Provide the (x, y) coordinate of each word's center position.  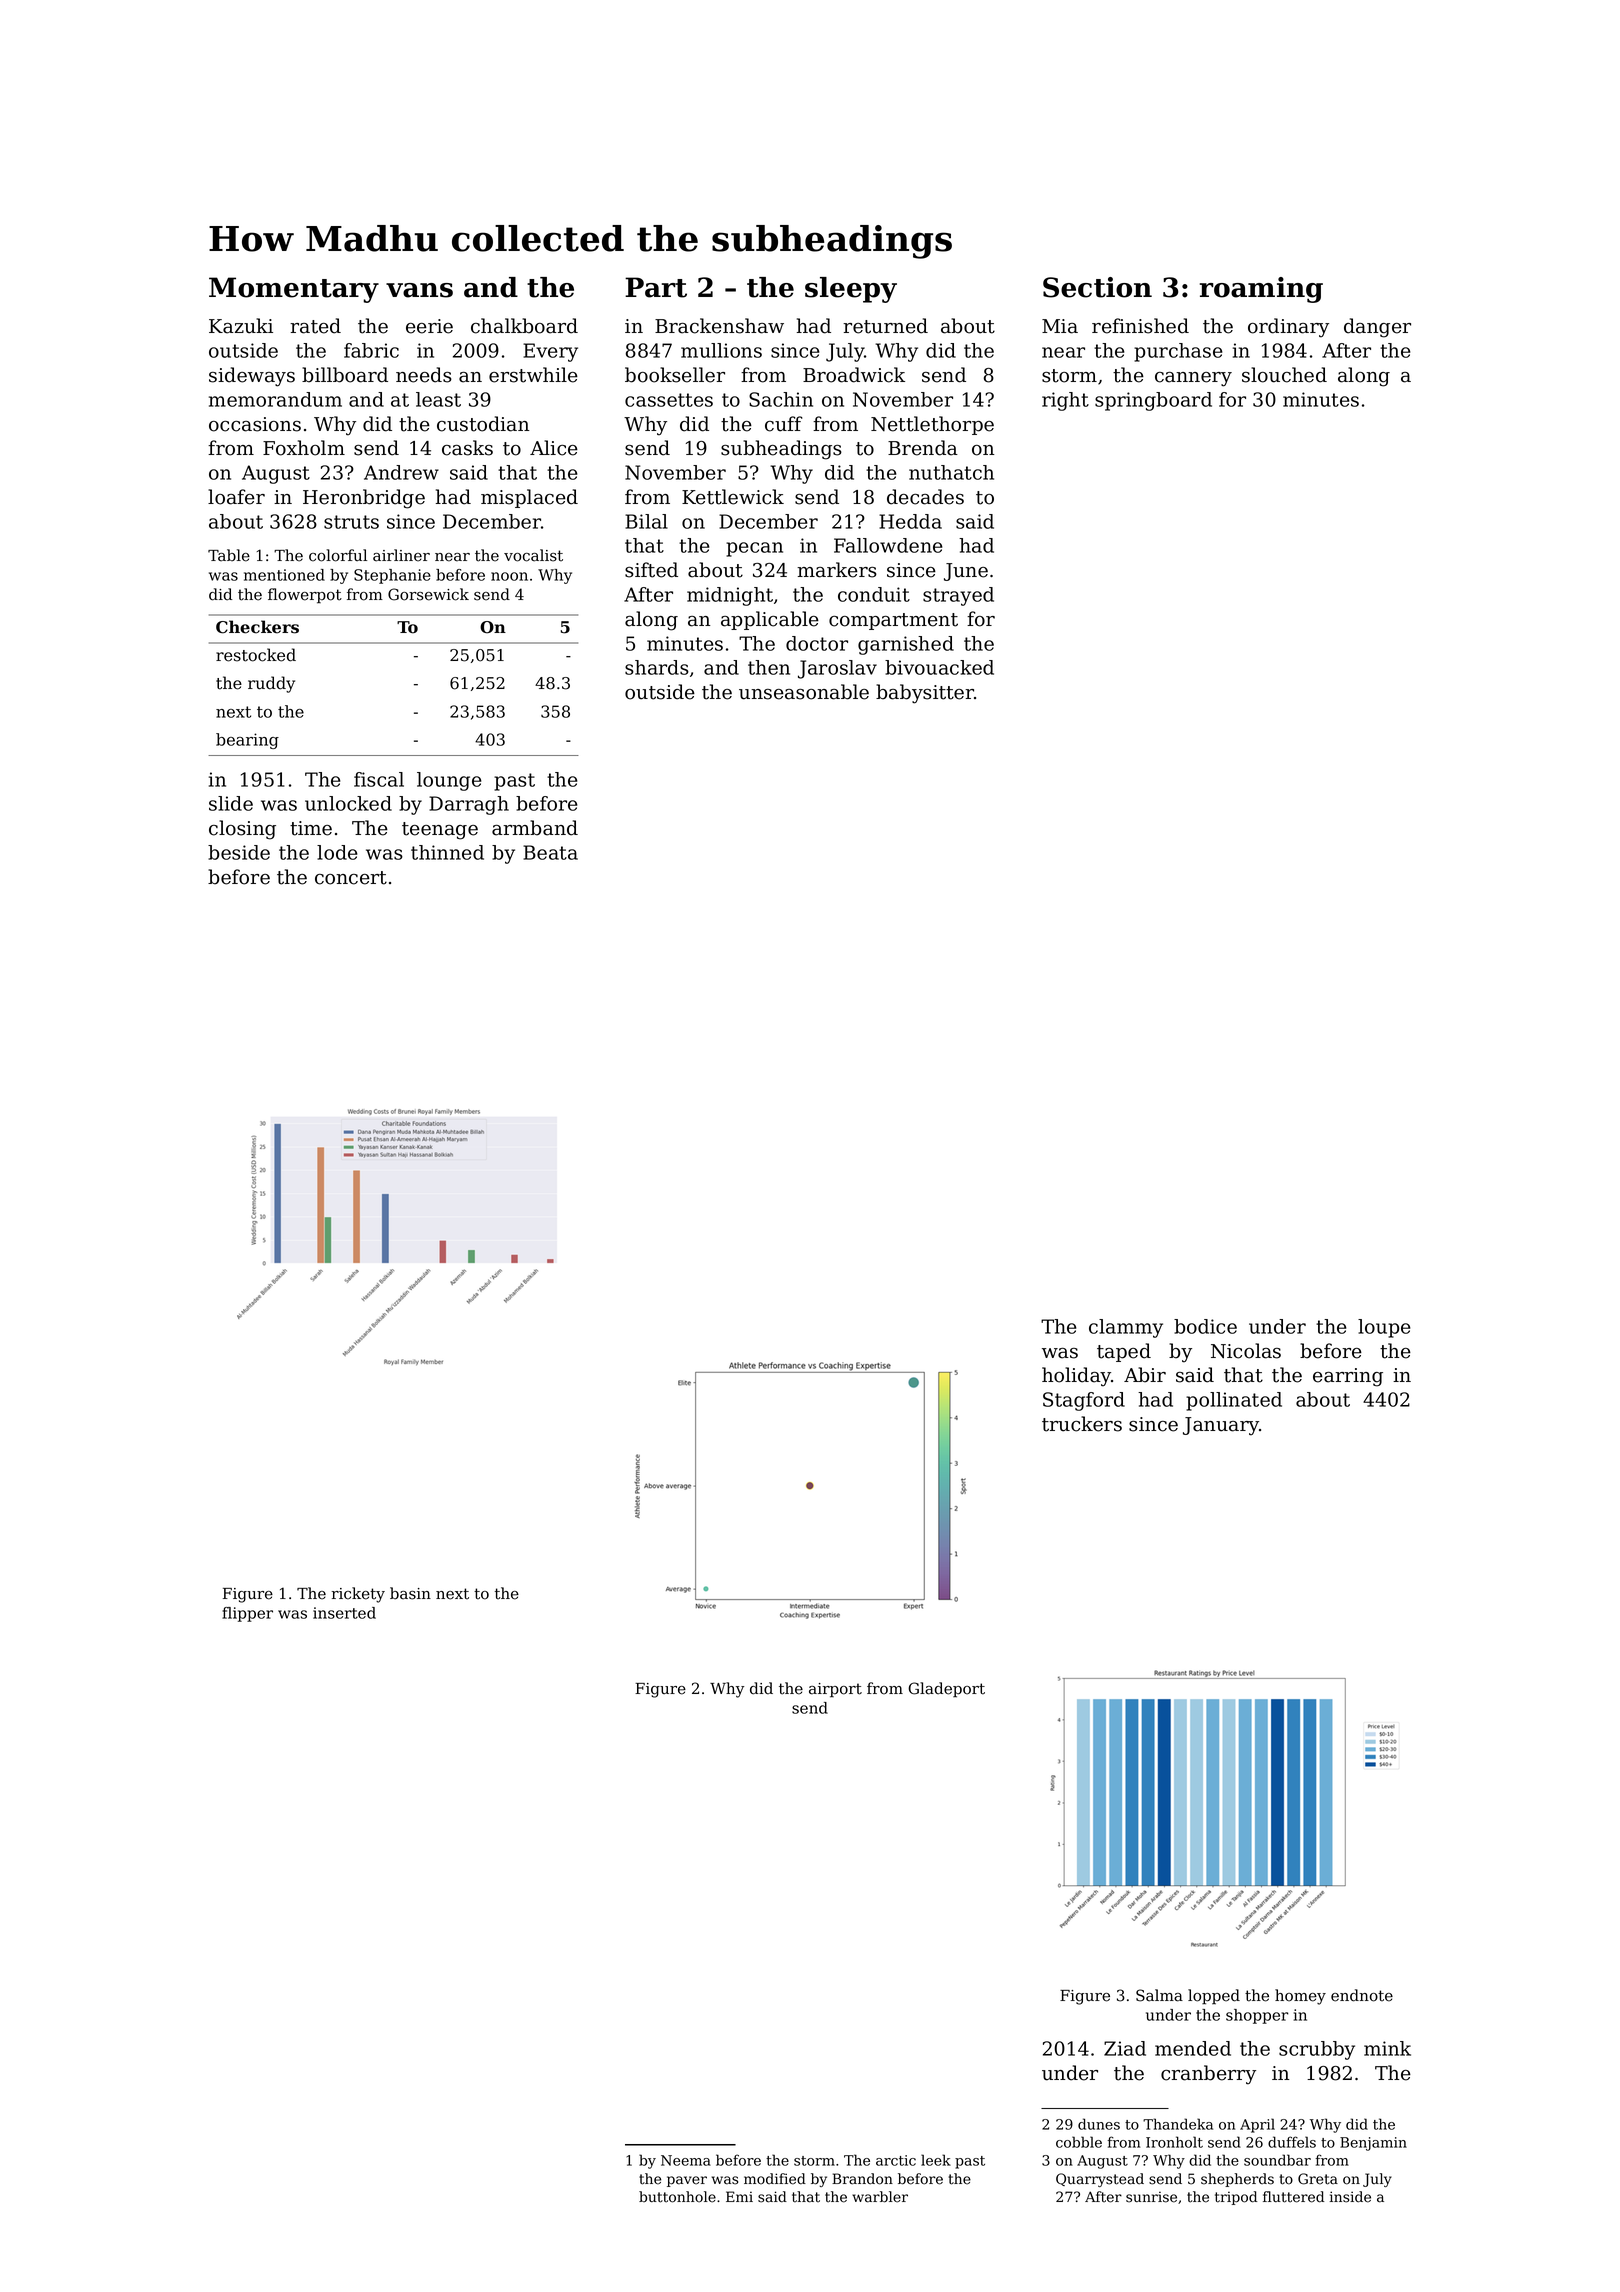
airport (835, 1690)
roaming (1261, 290)
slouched (1284, 375)
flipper (247, 1614)
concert (351, 878)
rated (315, 326)
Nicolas (1246, 1351)
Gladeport (946, 1690)
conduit (874, 594)
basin (410, 1593)
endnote (1362, 1995)
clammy (1126, 1328)
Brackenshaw (719, 326)
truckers (1082, 1424)
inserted (344, 1613)
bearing (247, 741)
